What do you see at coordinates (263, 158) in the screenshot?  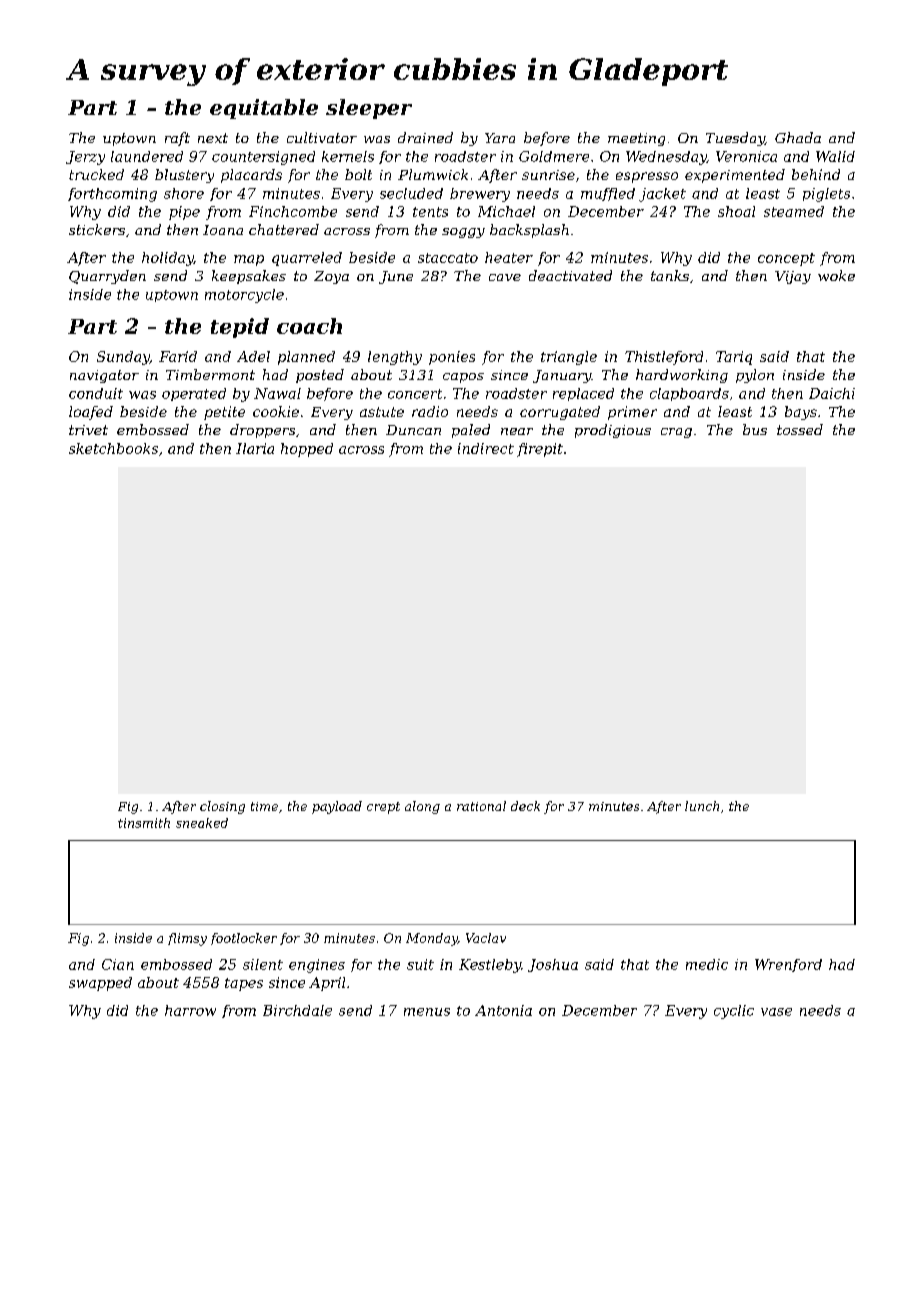 I see `countersigned` at bounding box center [263, 158].
